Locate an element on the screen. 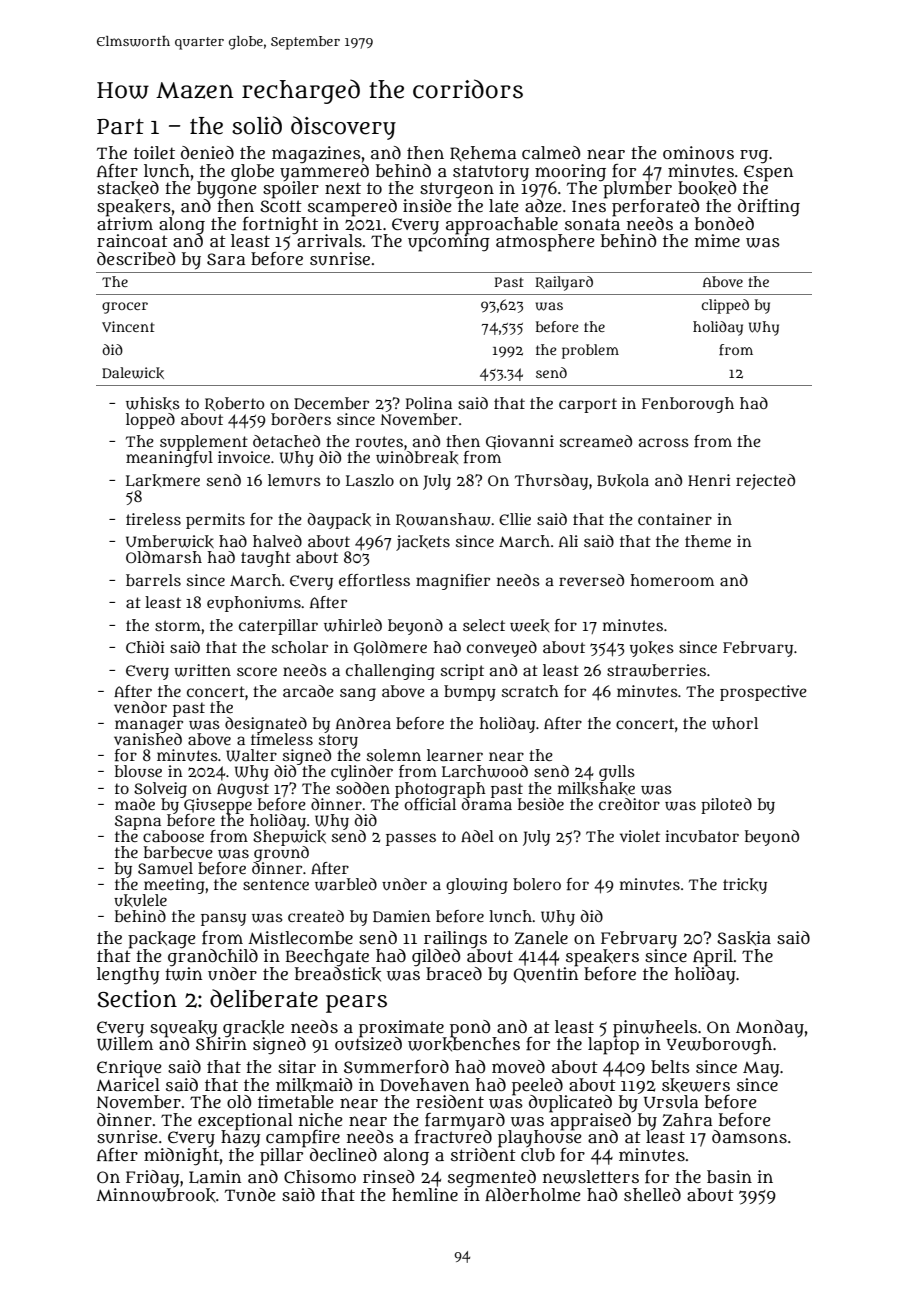  ominous is located at coordinates (698, 153).
